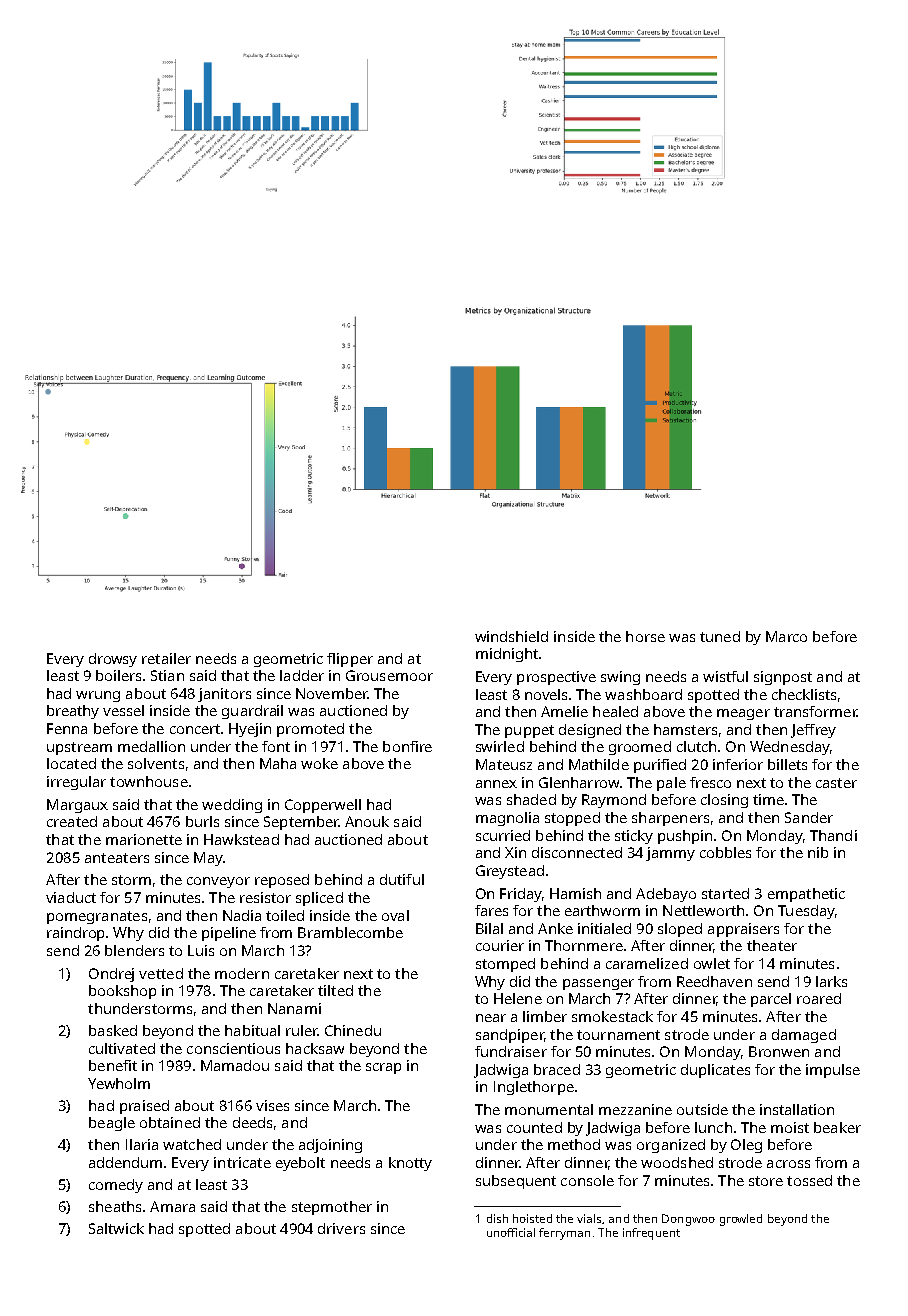  Describe the element at coordinates (76, 783) in the screenshot. I see `irregular` at that location.
